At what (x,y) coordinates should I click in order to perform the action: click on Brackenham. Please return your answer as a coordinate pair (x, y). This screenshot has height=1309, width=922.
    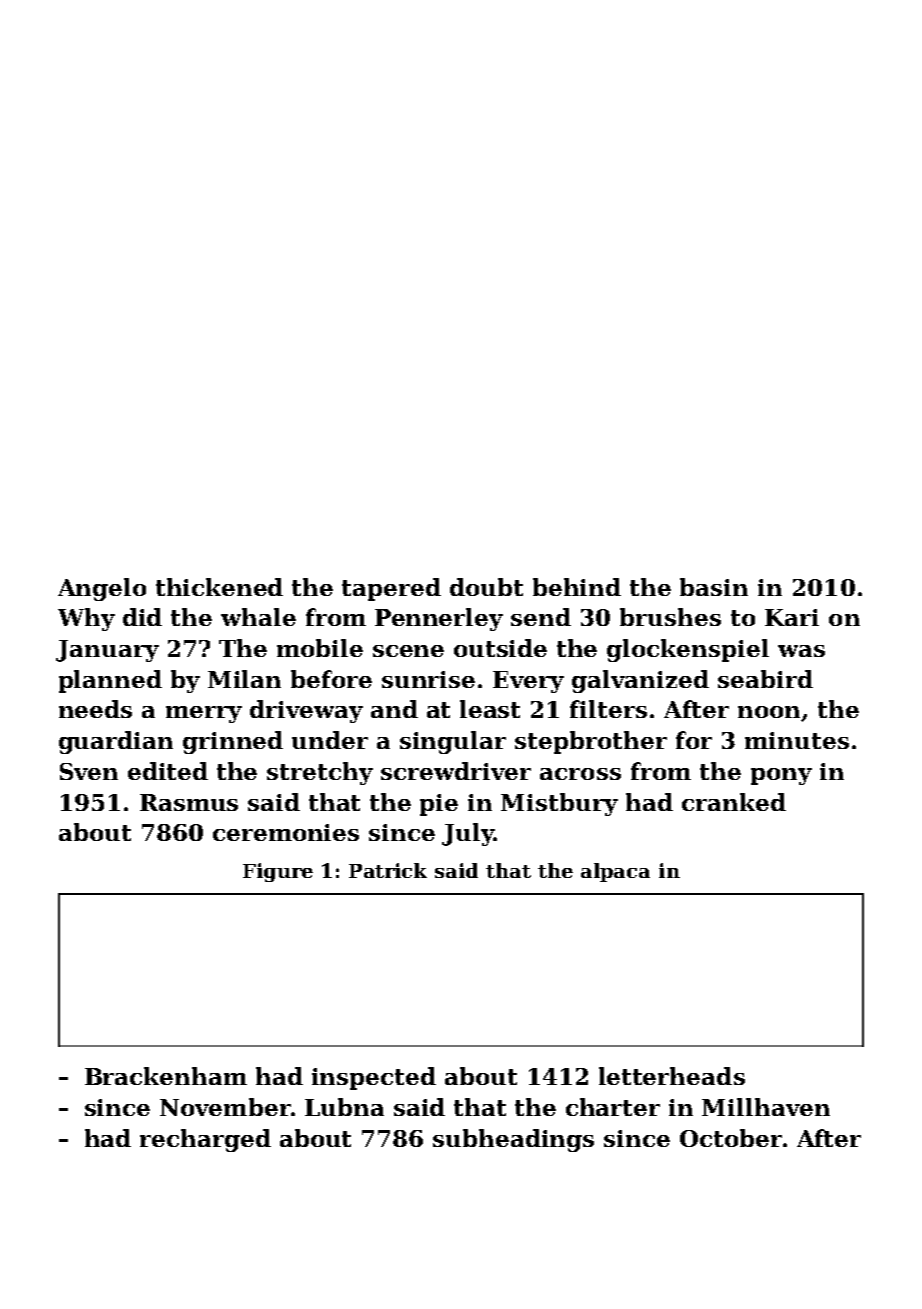
    Looking at the image, I should click on (166, 1076).
